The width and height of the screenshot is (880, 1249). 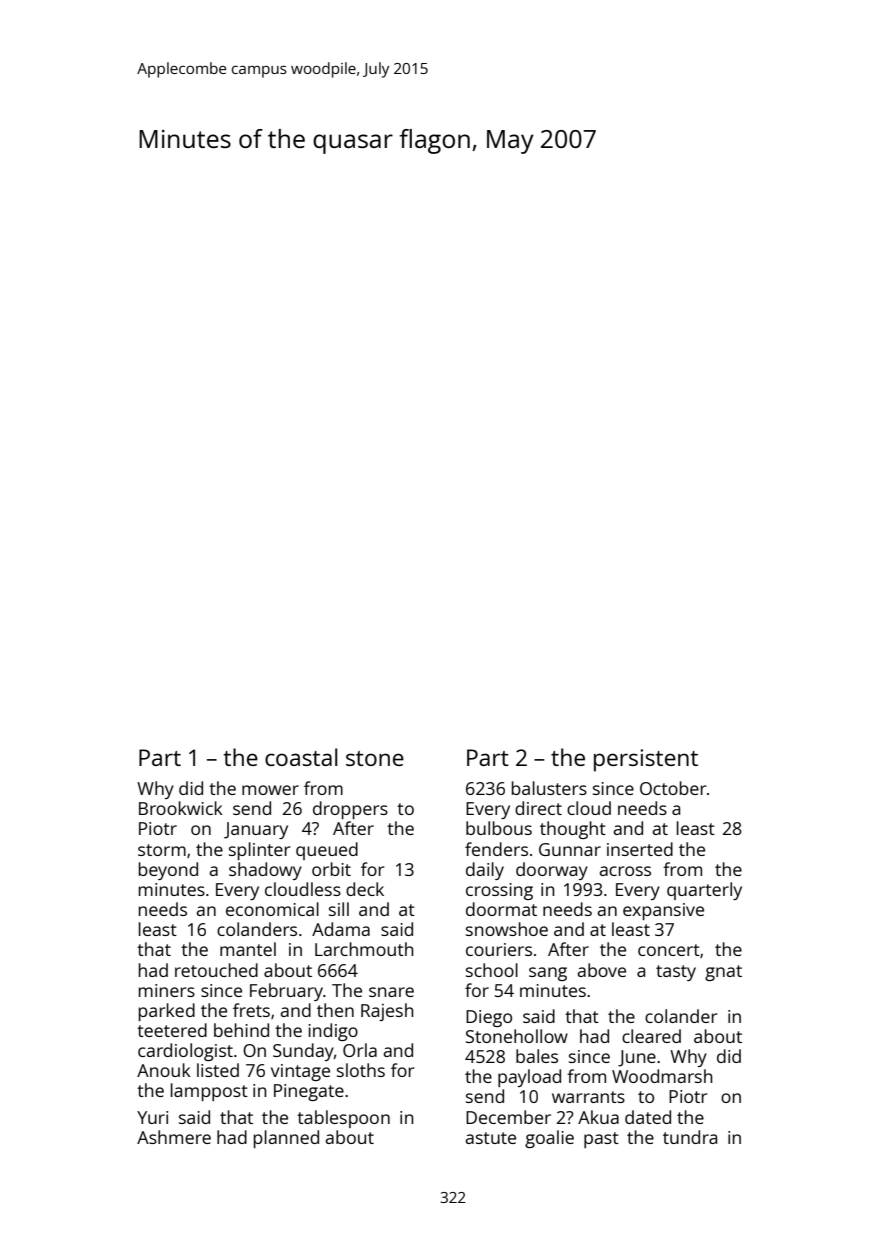 What do you see at coordinates (361, 1070) in the screenshot?
I see `sloths` at bounding box center [361, 1070].
